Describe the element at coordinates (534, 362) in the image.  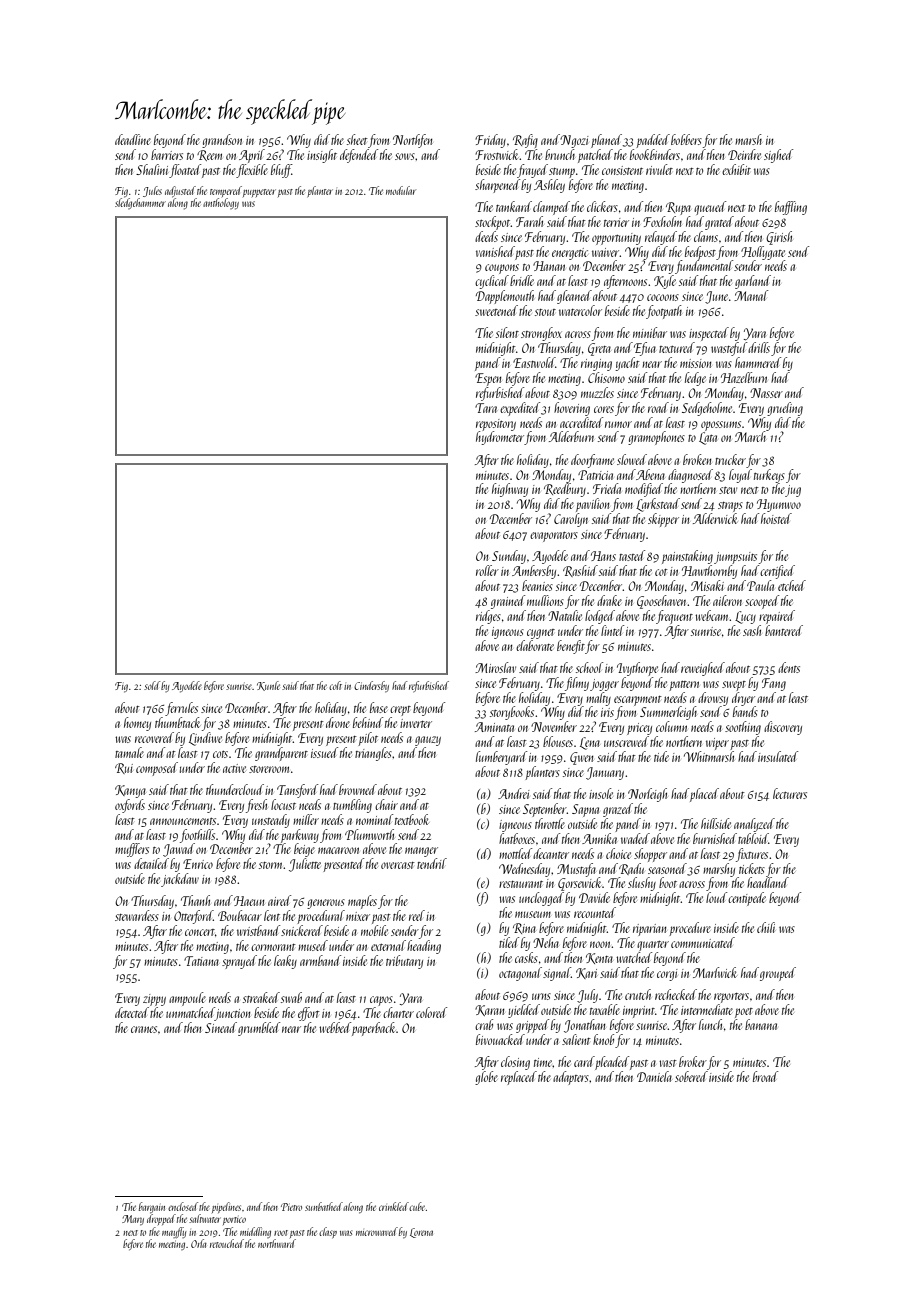
I see `Eastwold` at that location.
